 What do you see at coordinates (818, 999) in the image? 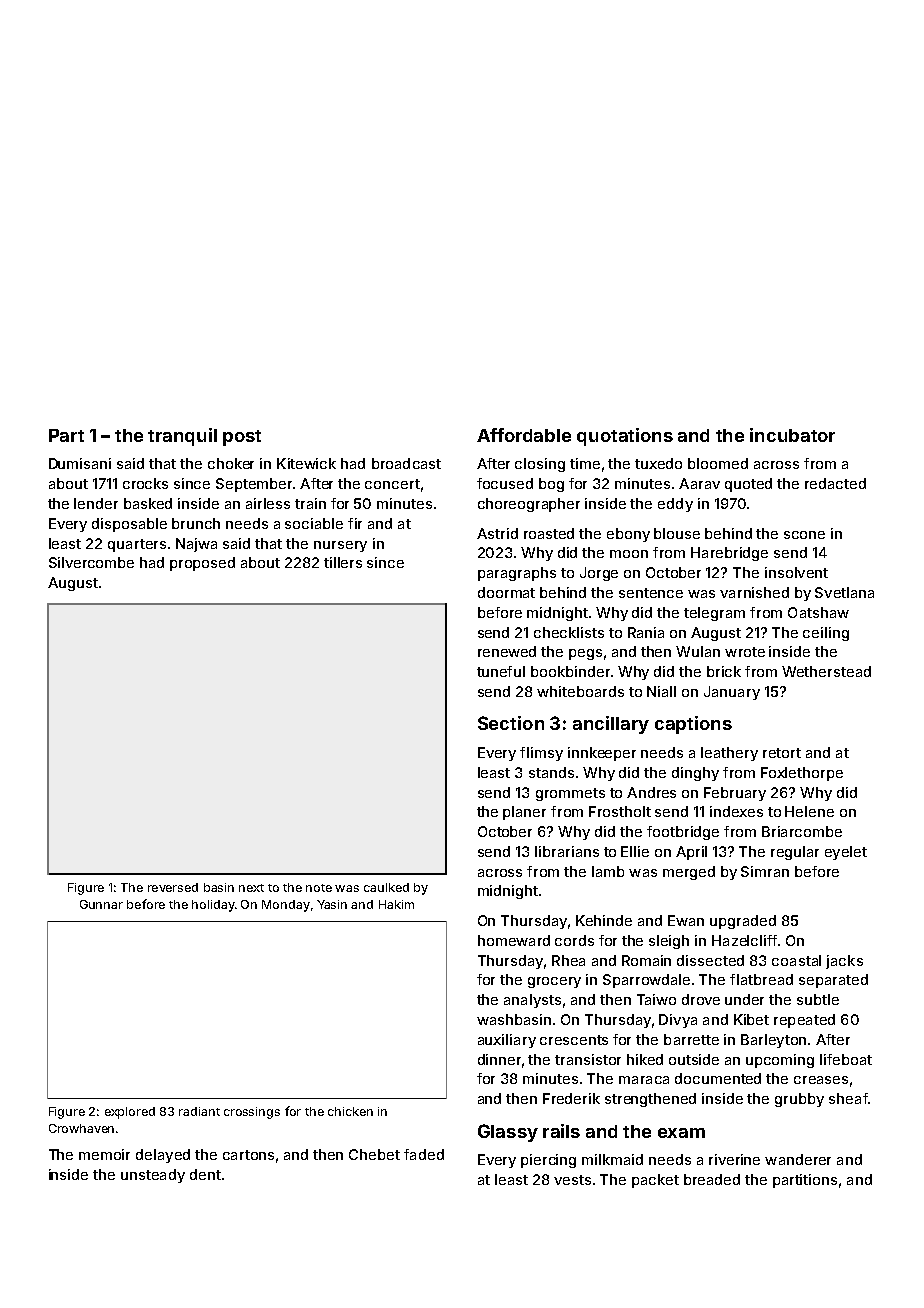
I see `subtle` at bounding box center [818, 999].
